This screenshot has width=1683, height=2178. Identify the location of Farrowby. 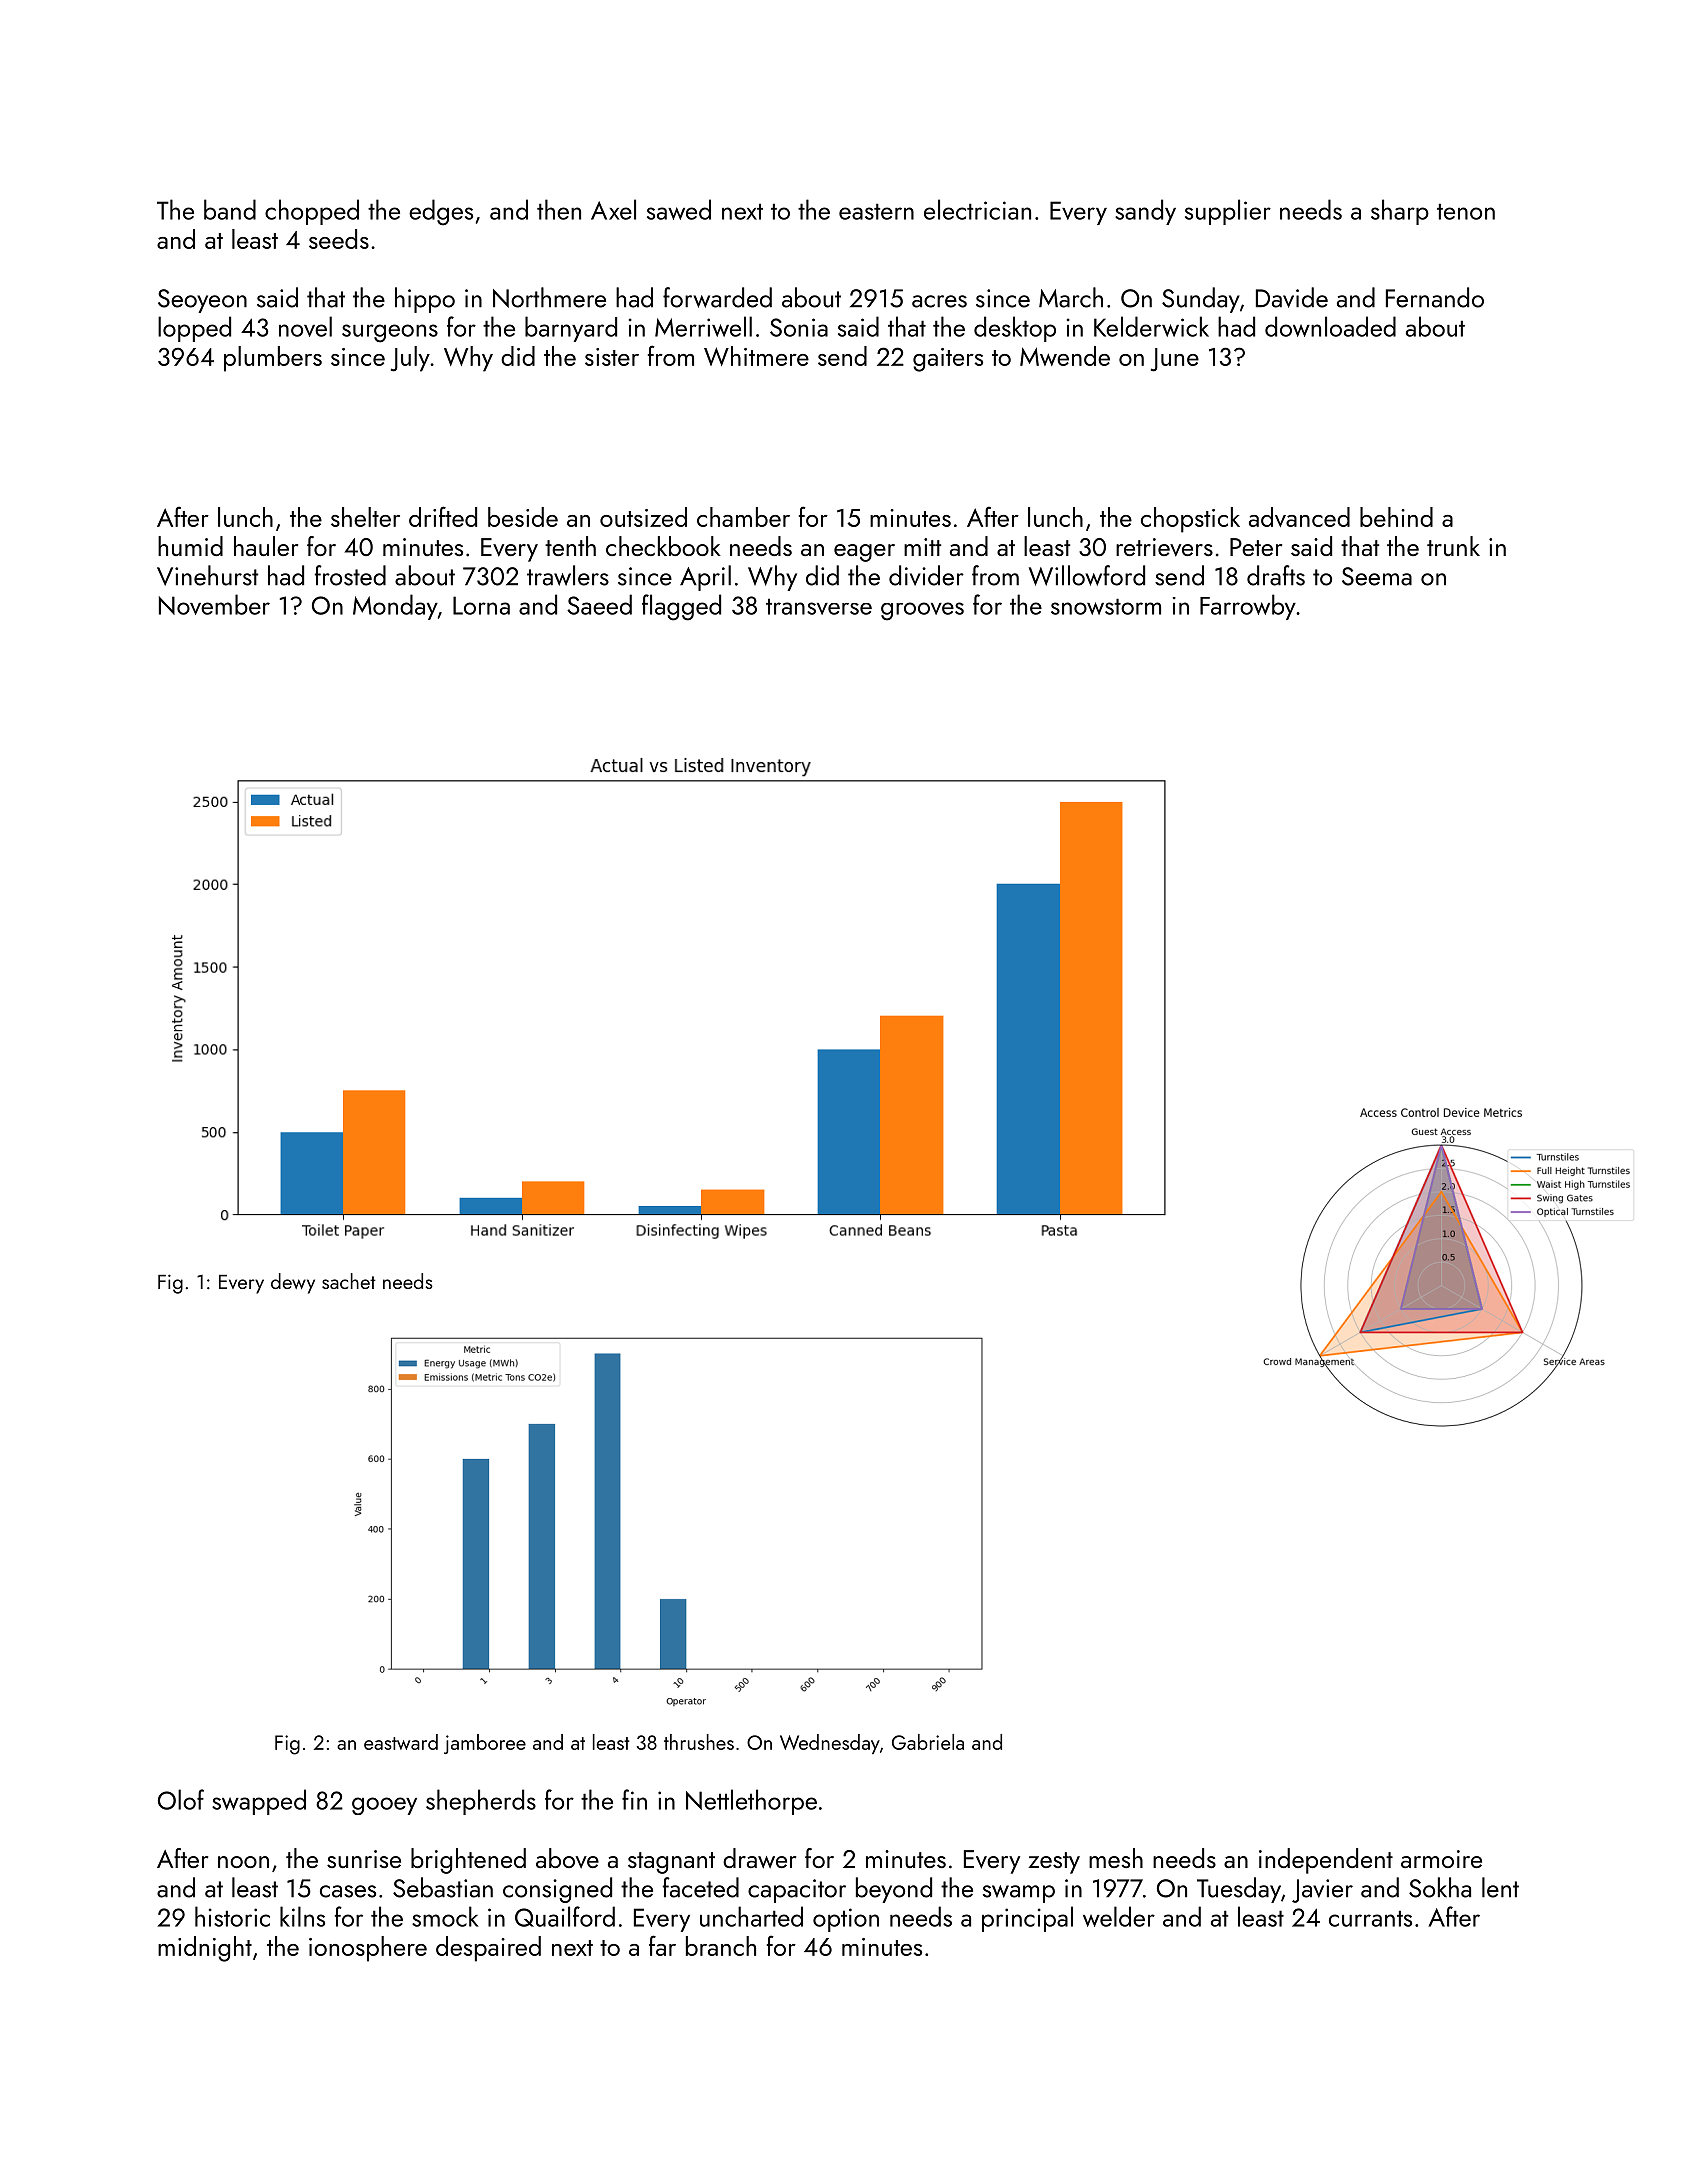
(1248, 607).
